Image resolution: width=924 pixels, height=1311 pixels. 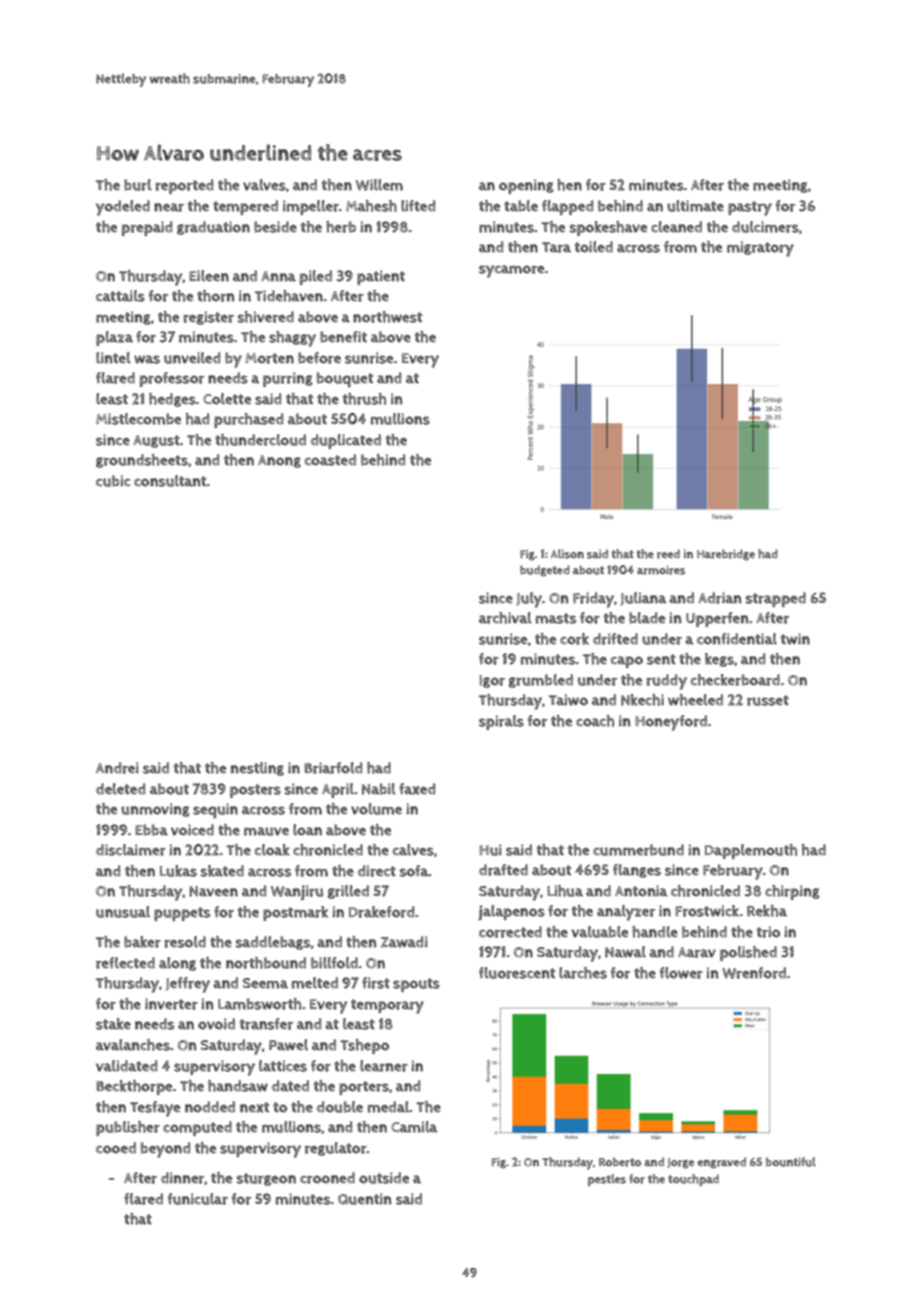 I want to click on grumbled, so click(x=541, y=681).
